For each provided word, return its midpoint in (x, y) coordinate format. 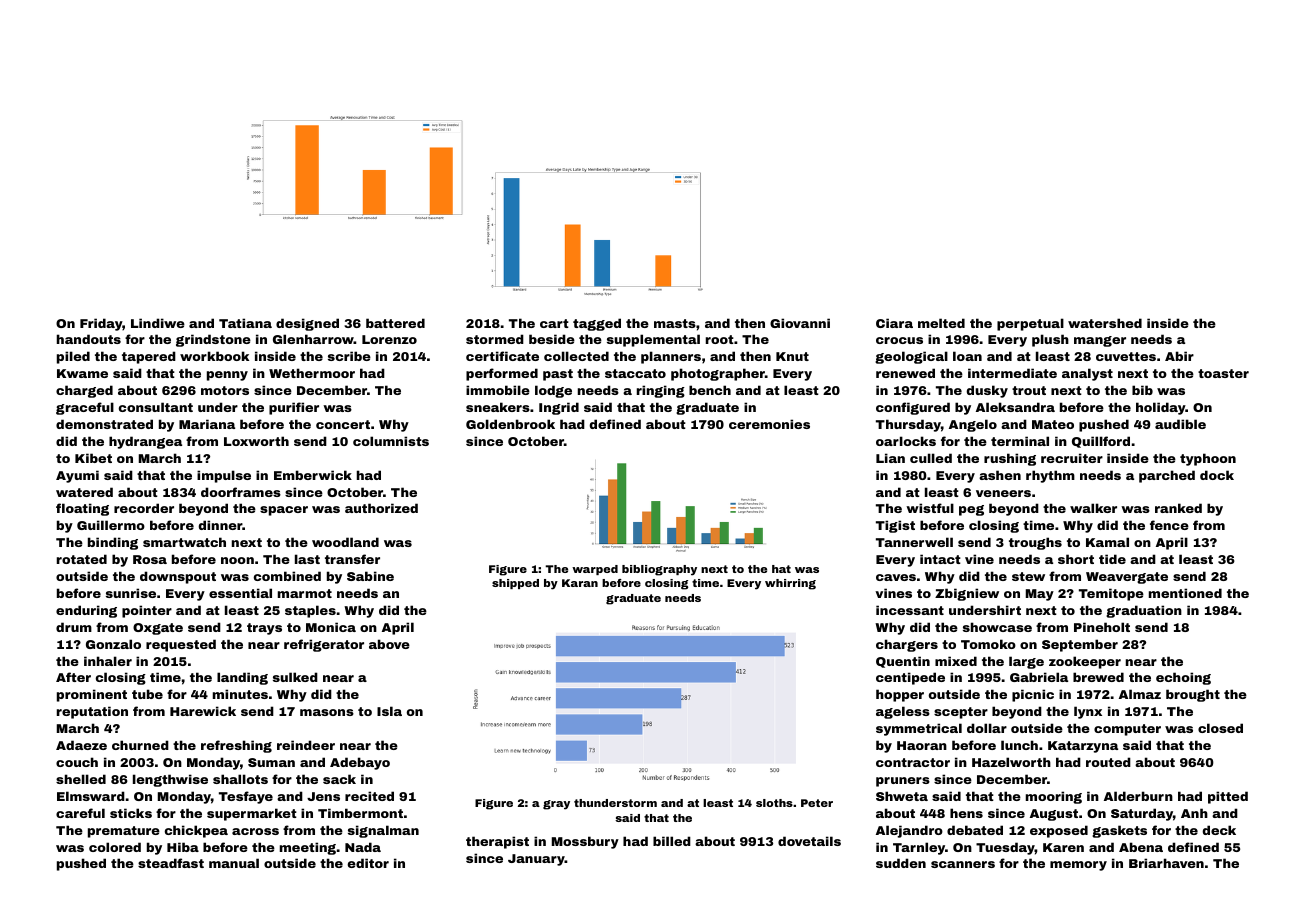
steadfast (171, 863)
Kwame (82, 373)
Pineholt (1102, 627)
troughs (1035, 543)
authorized (381, 508)
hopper (900, 695)
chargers (907, 645)
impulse (224, 476)
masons (327, 712)
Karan (580, 583)
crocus (899, 340)
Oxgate (158, 629)
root (720, 339)
